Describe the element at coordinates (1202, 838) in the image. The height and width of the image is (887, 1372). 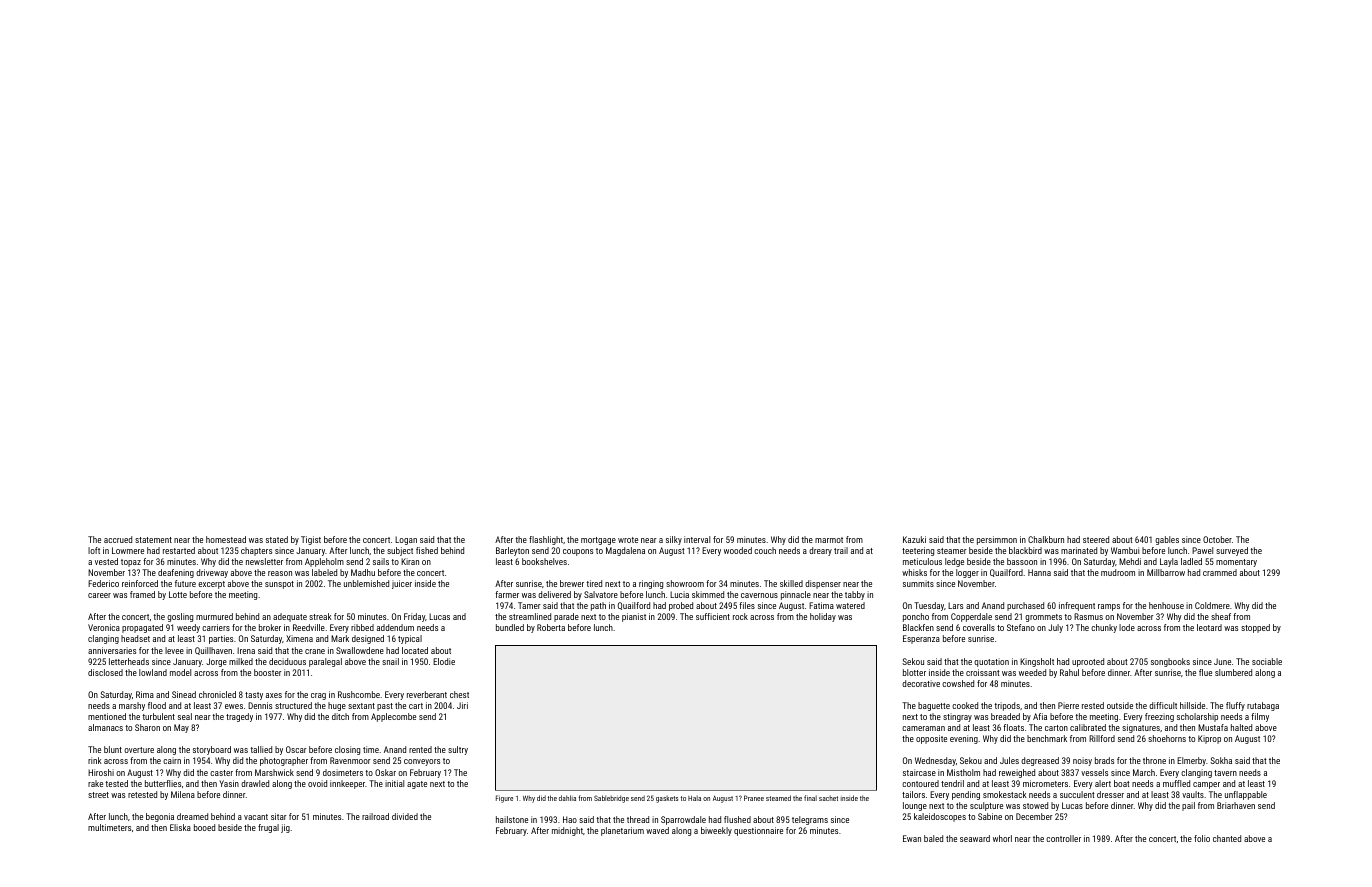
I see `folio` at that location.
